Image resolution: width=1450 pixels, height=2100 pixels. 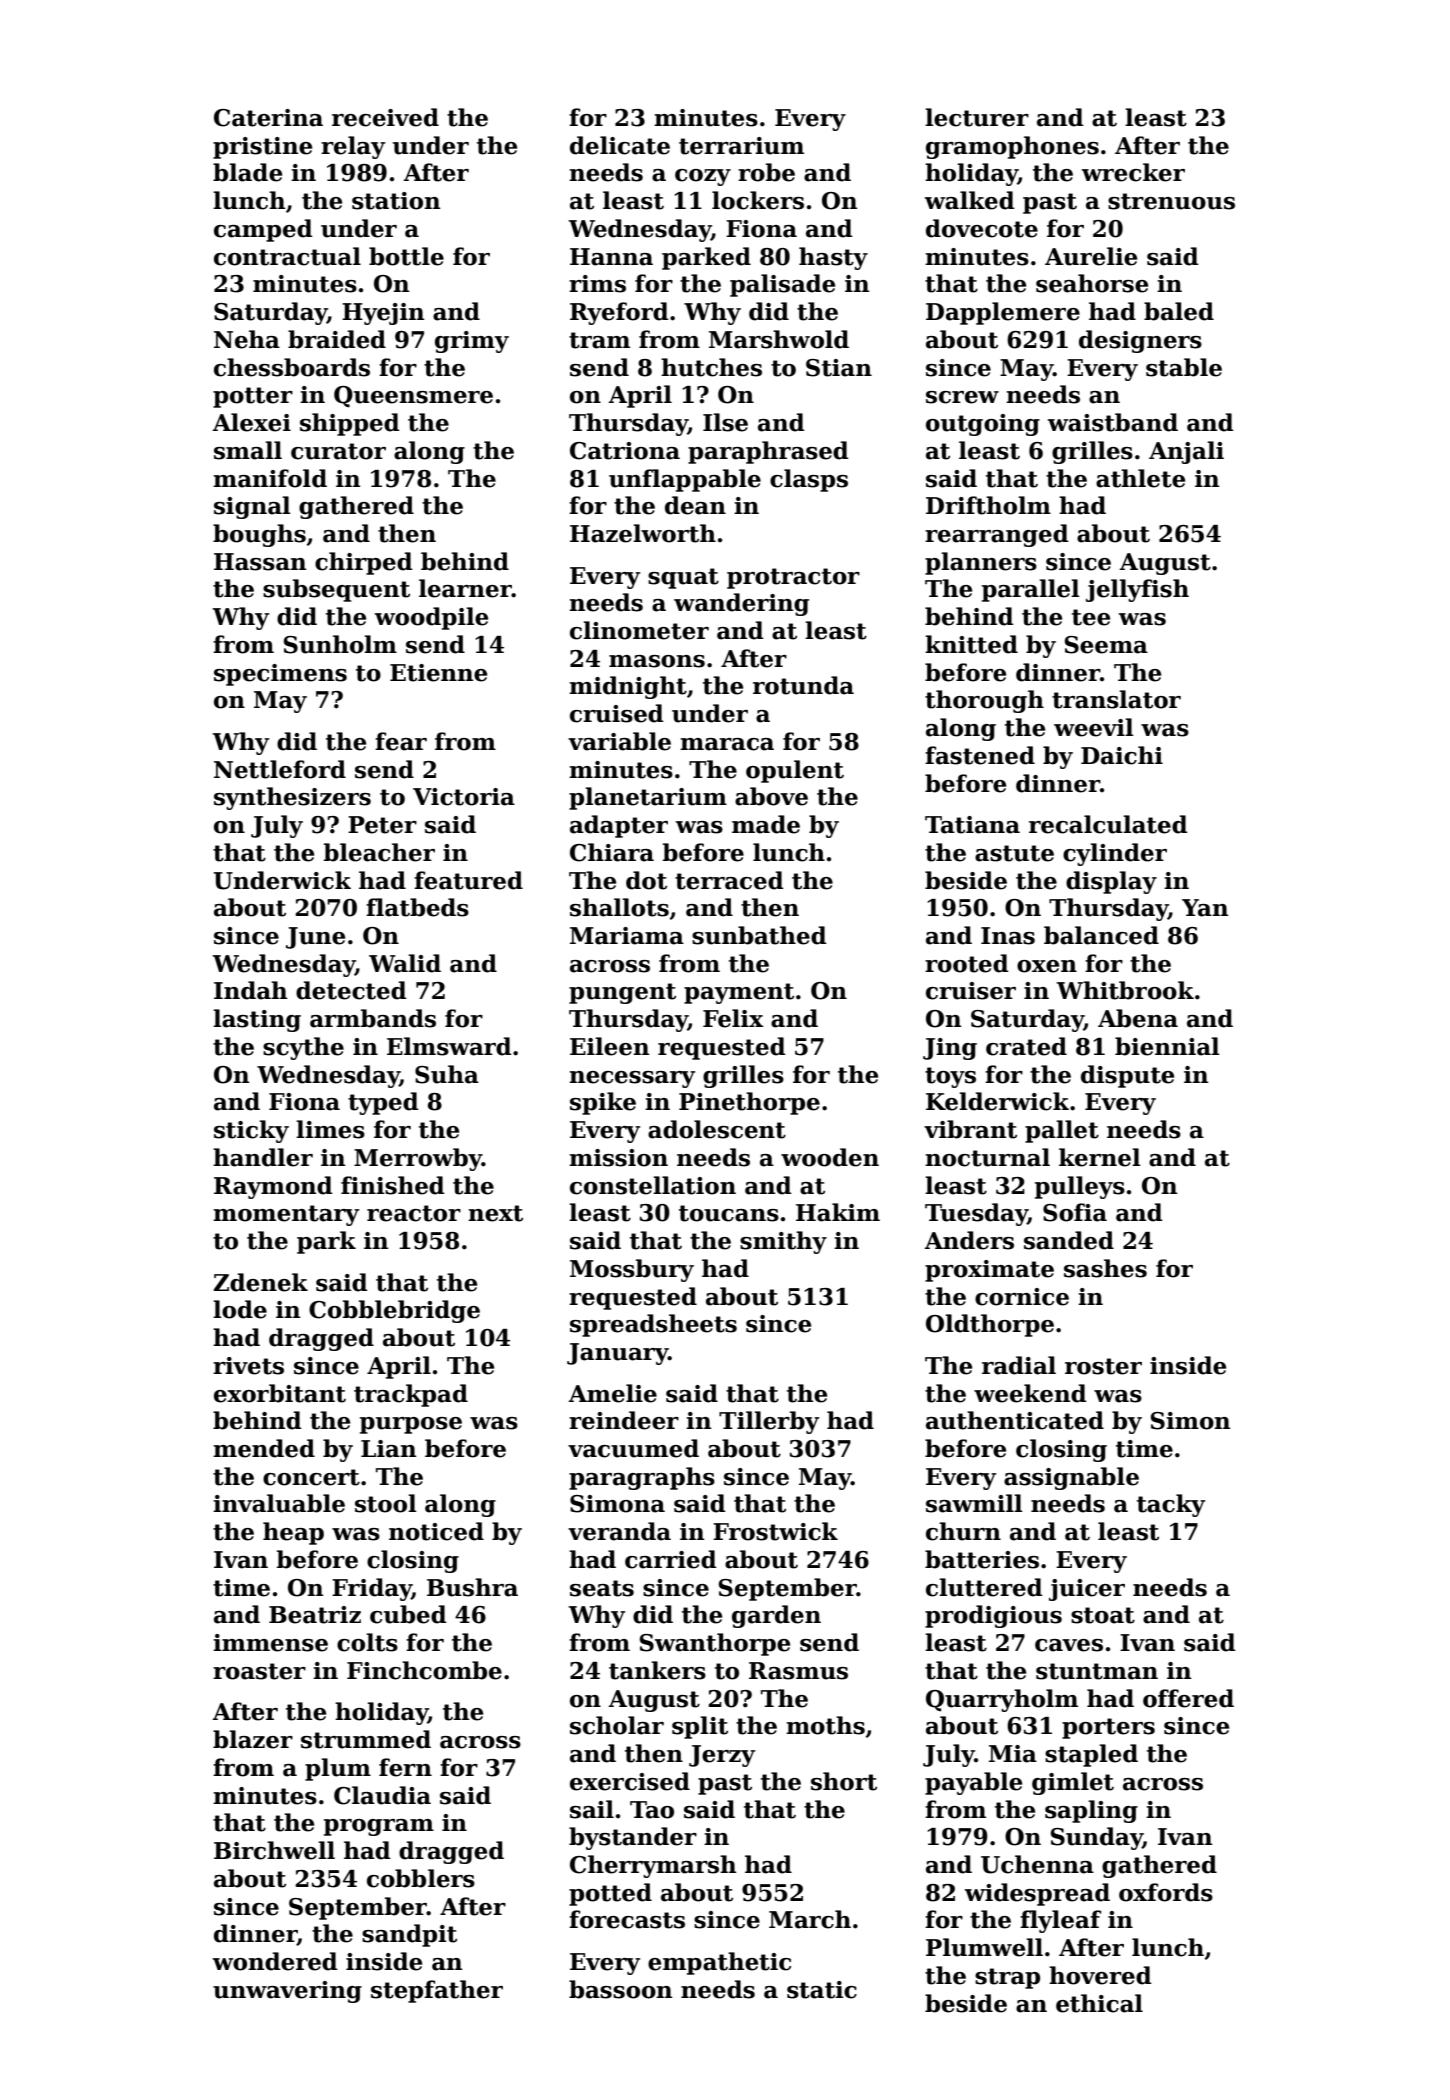 What do you see at coordinates (822, 1990) in the screenshot?
I see `static` at bounding box center [822, 1990].
